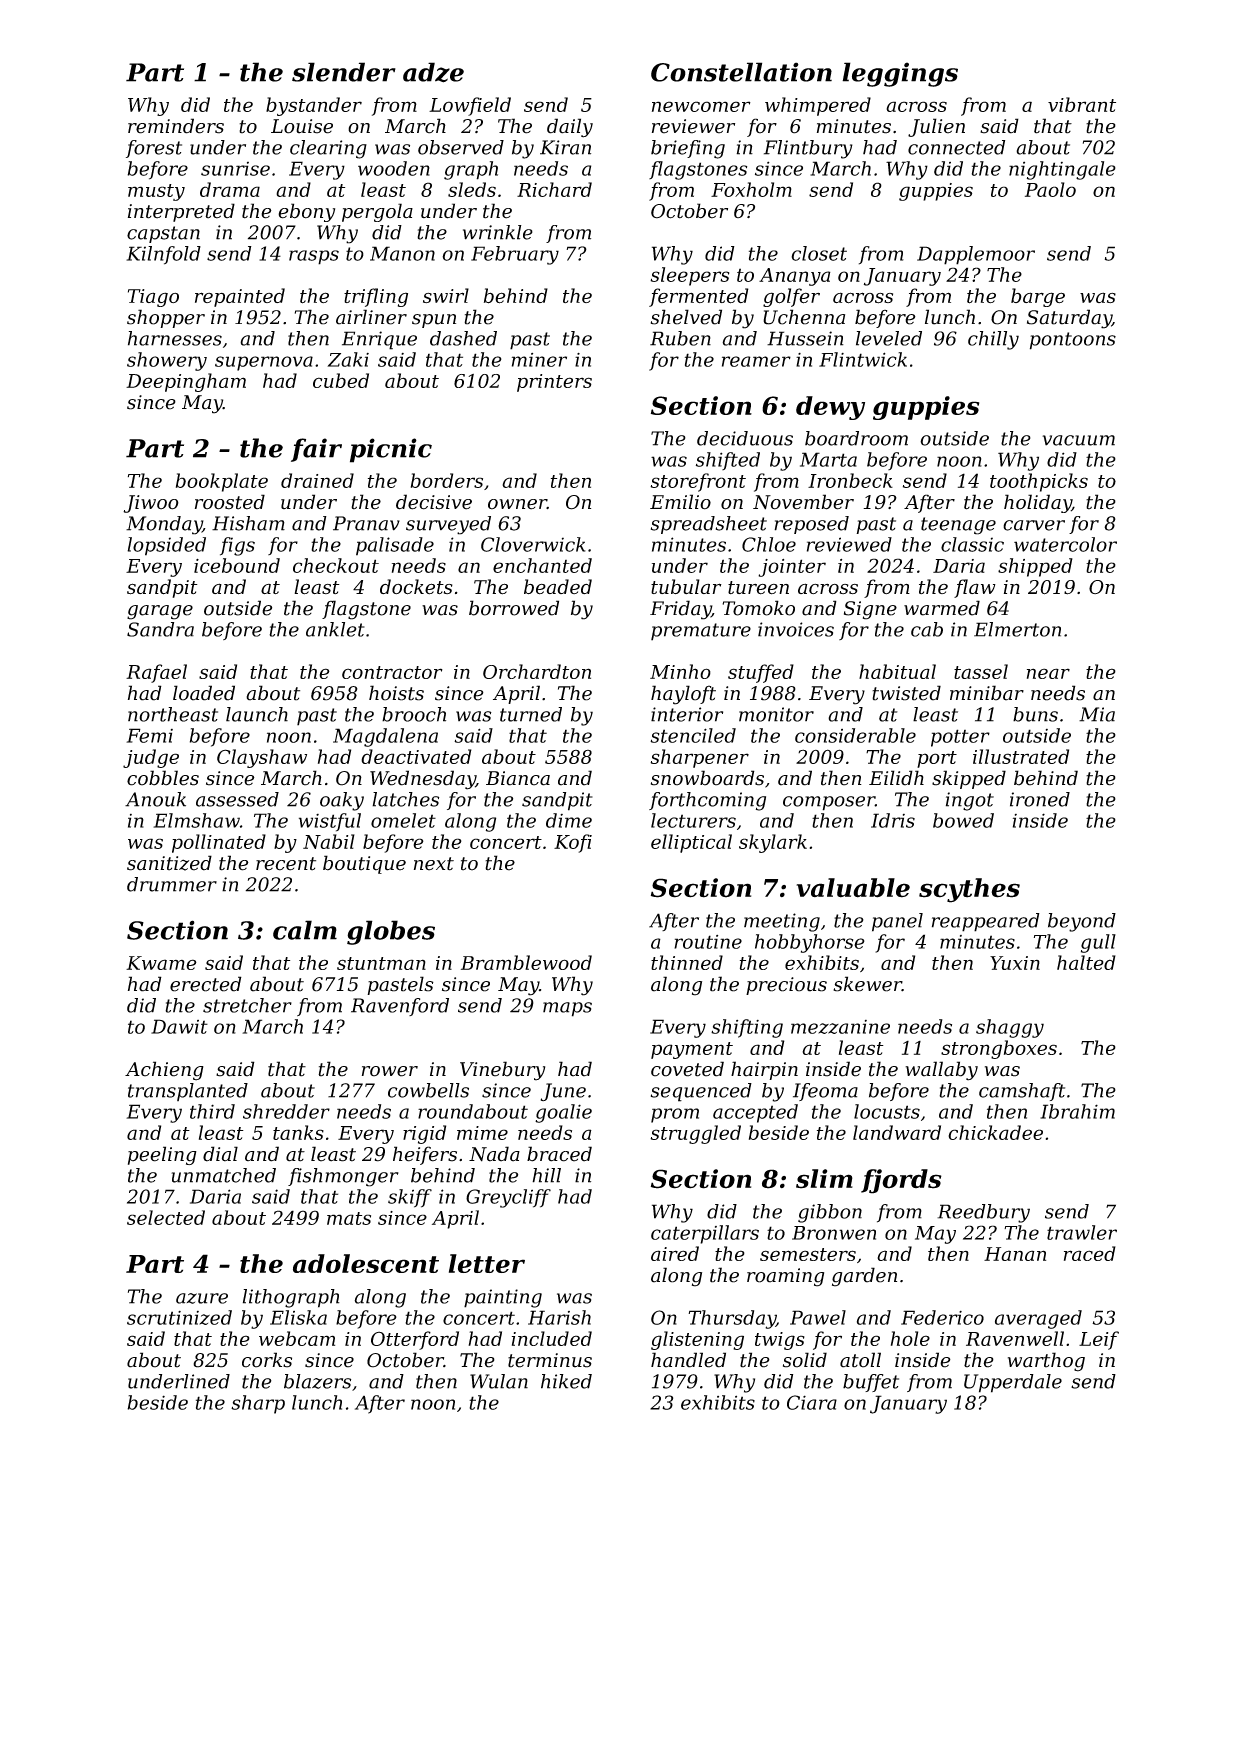 Image resolution: width=1243 pixels, height=1758 pixels. Describe the element at coordinates (850, 480) in the screenshot. I see `Ironbeck` at that location.
